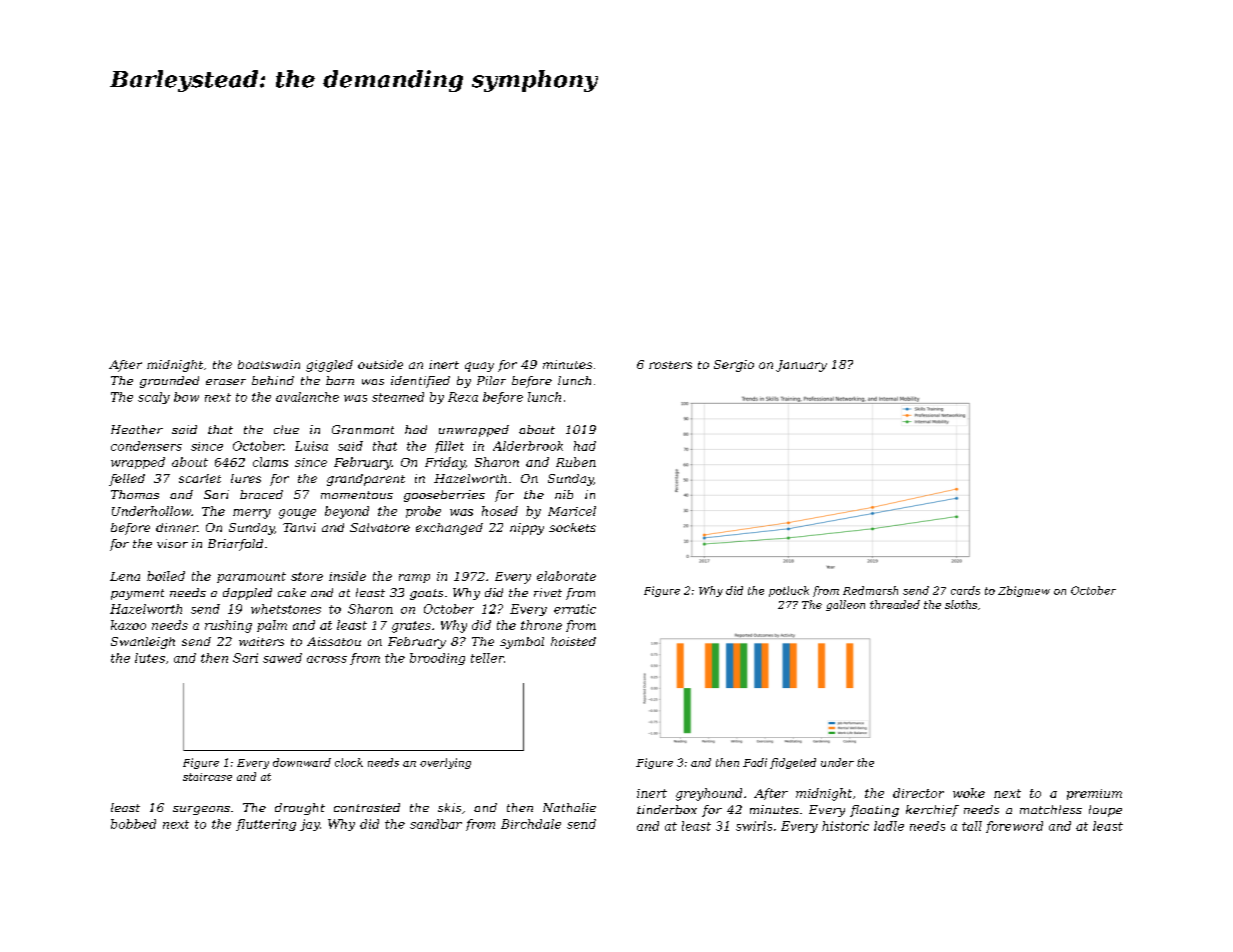 The image size is (1233, 952). What do you see at coordinates (564, 494) in the image?
I see `nib` at bounding box center [564, 494].
